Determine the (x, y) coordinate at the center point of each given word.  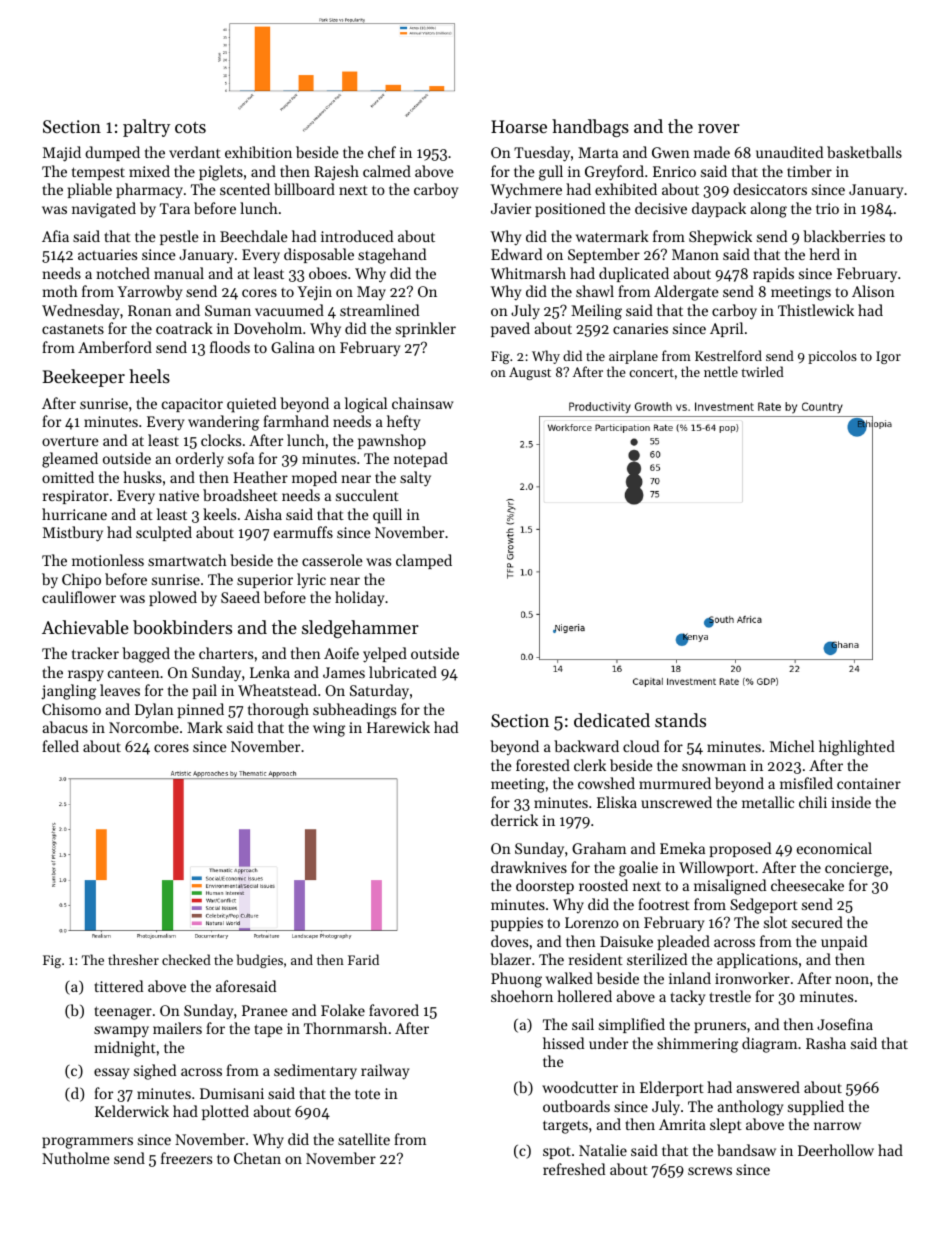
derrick (514, 820)
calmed (387, 171)
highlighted (857, 748)
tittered (118, 986)
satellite (364, 1139)
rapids (773, 274)
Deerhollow (836, 1150)
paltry (146, 128)
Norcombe (144, 727)
